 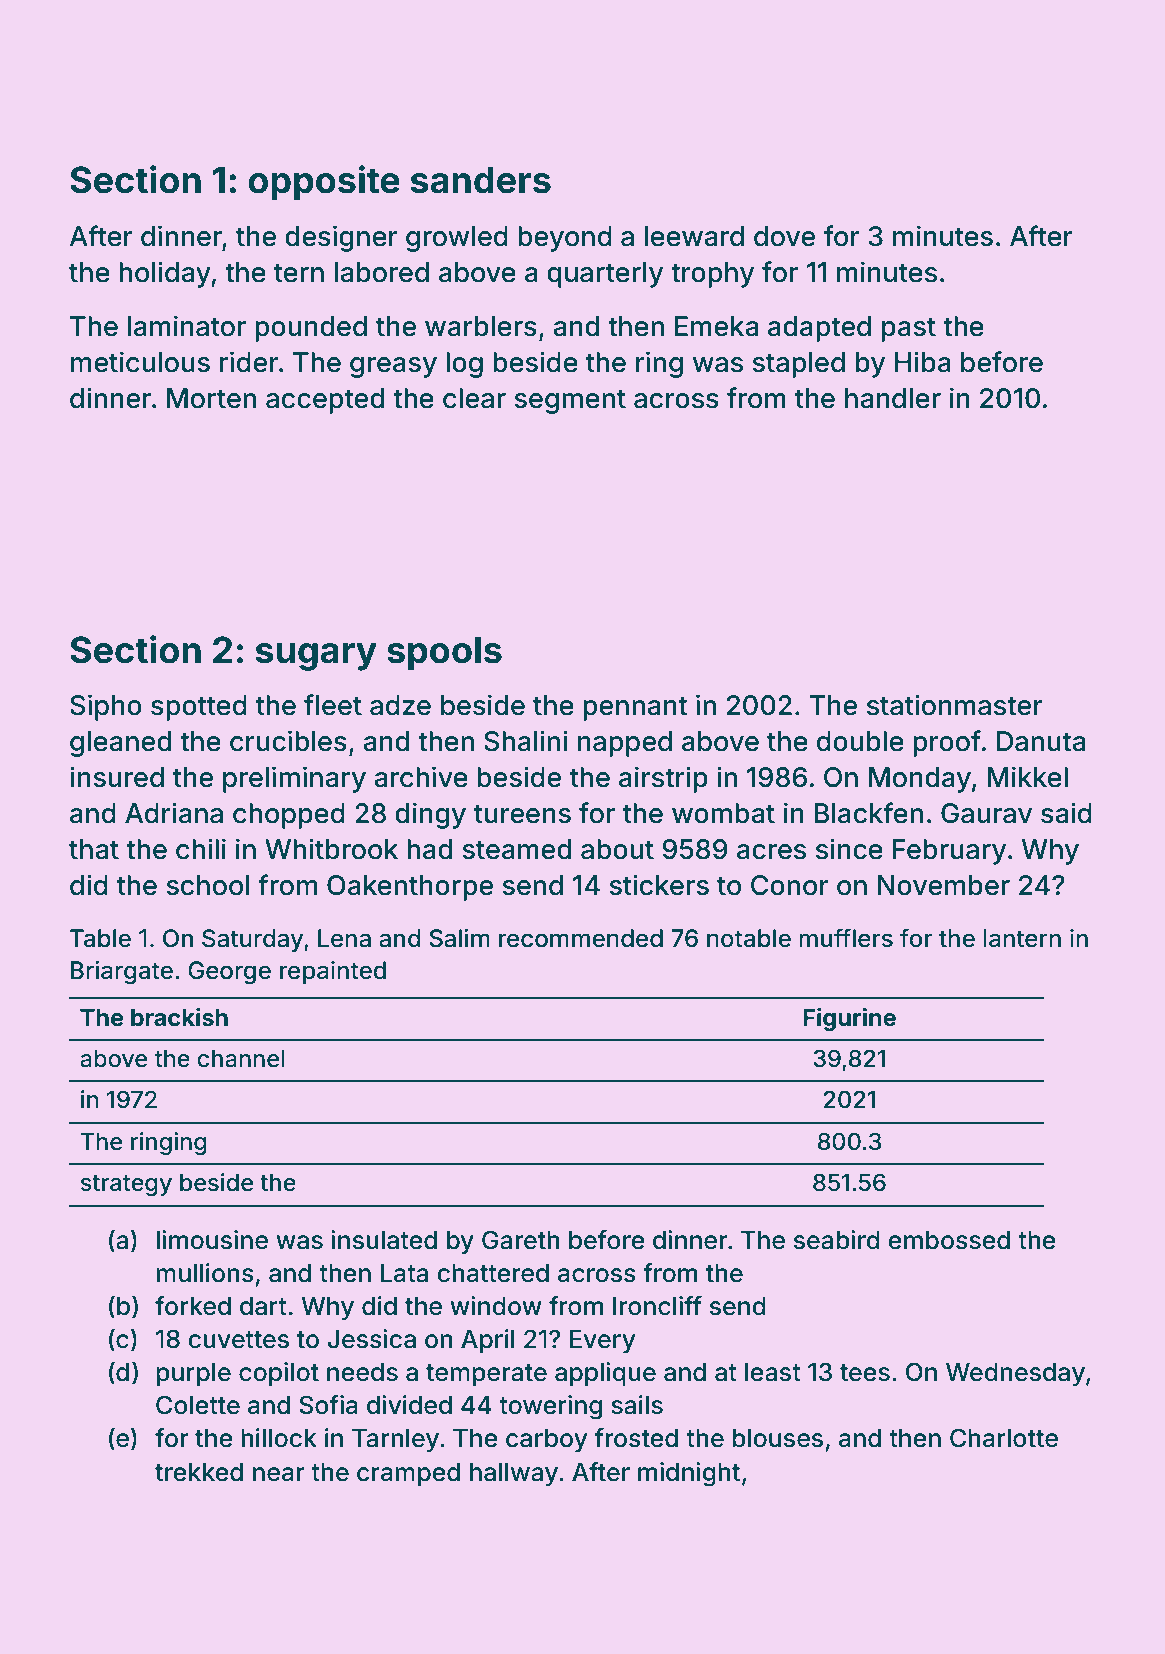 What do you see at coordinates (909, 329) in the image?
I see `past` at bounding box center [909, 329].
